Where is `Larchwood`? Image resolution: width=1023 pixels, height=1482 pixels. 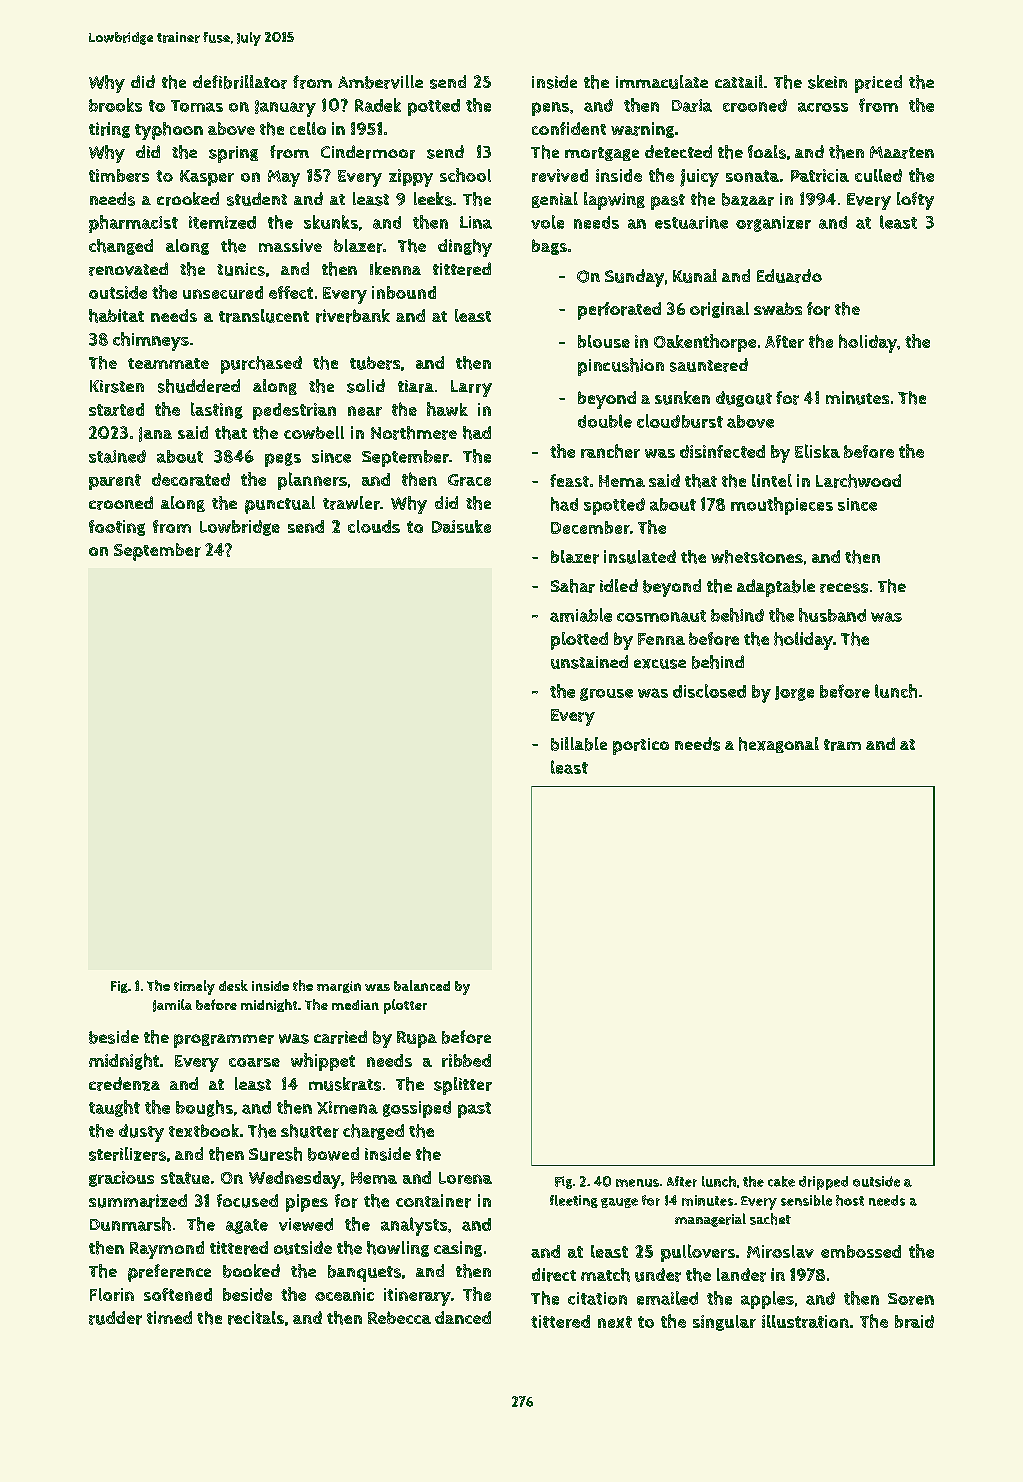 Larchwood is located at coordinates (858, 481).
